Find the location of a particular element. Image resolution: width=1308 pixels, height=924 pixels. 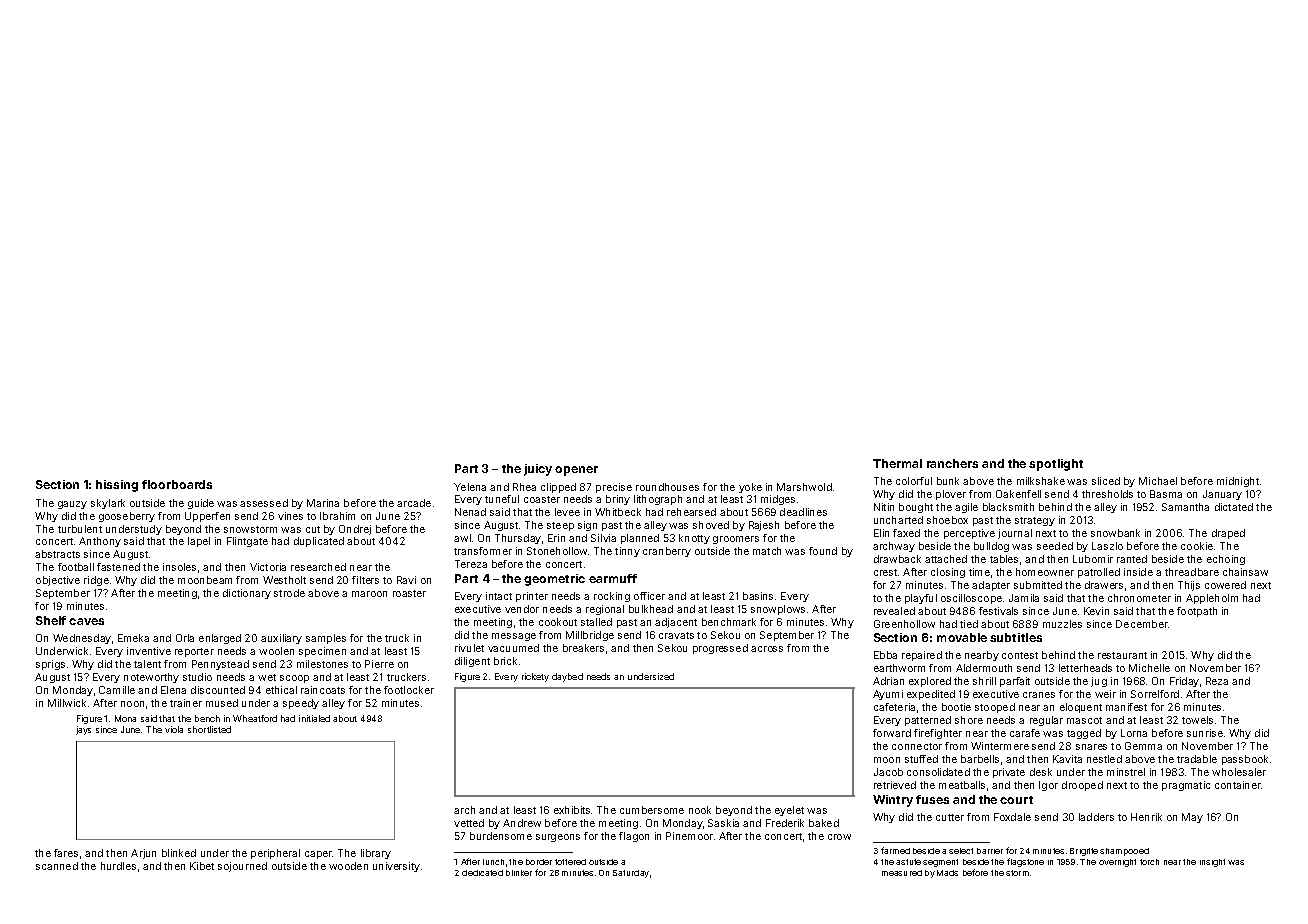

filters is located at coordinates (365, 580).
